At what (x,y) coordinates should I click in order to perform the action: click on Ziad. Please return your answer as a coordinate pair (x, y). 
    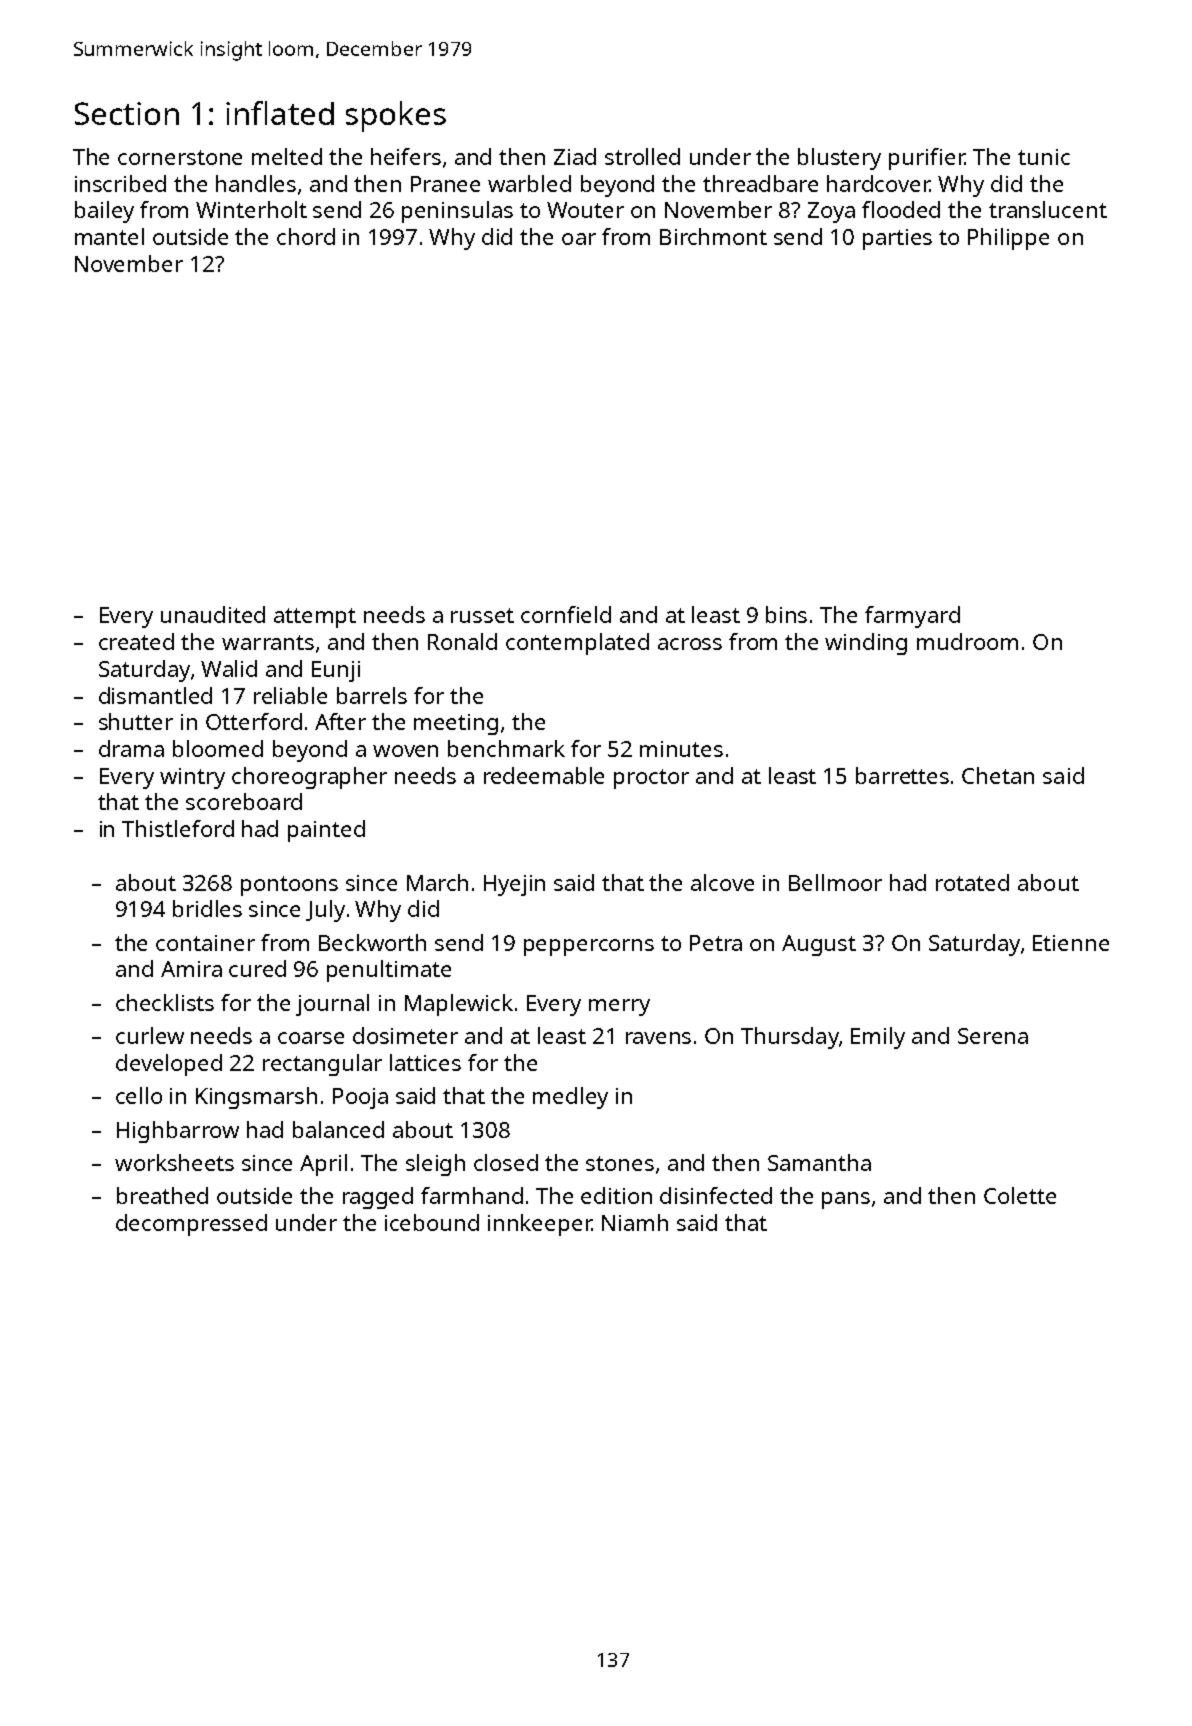
    Looking at the image, I should click on (575, 156).
